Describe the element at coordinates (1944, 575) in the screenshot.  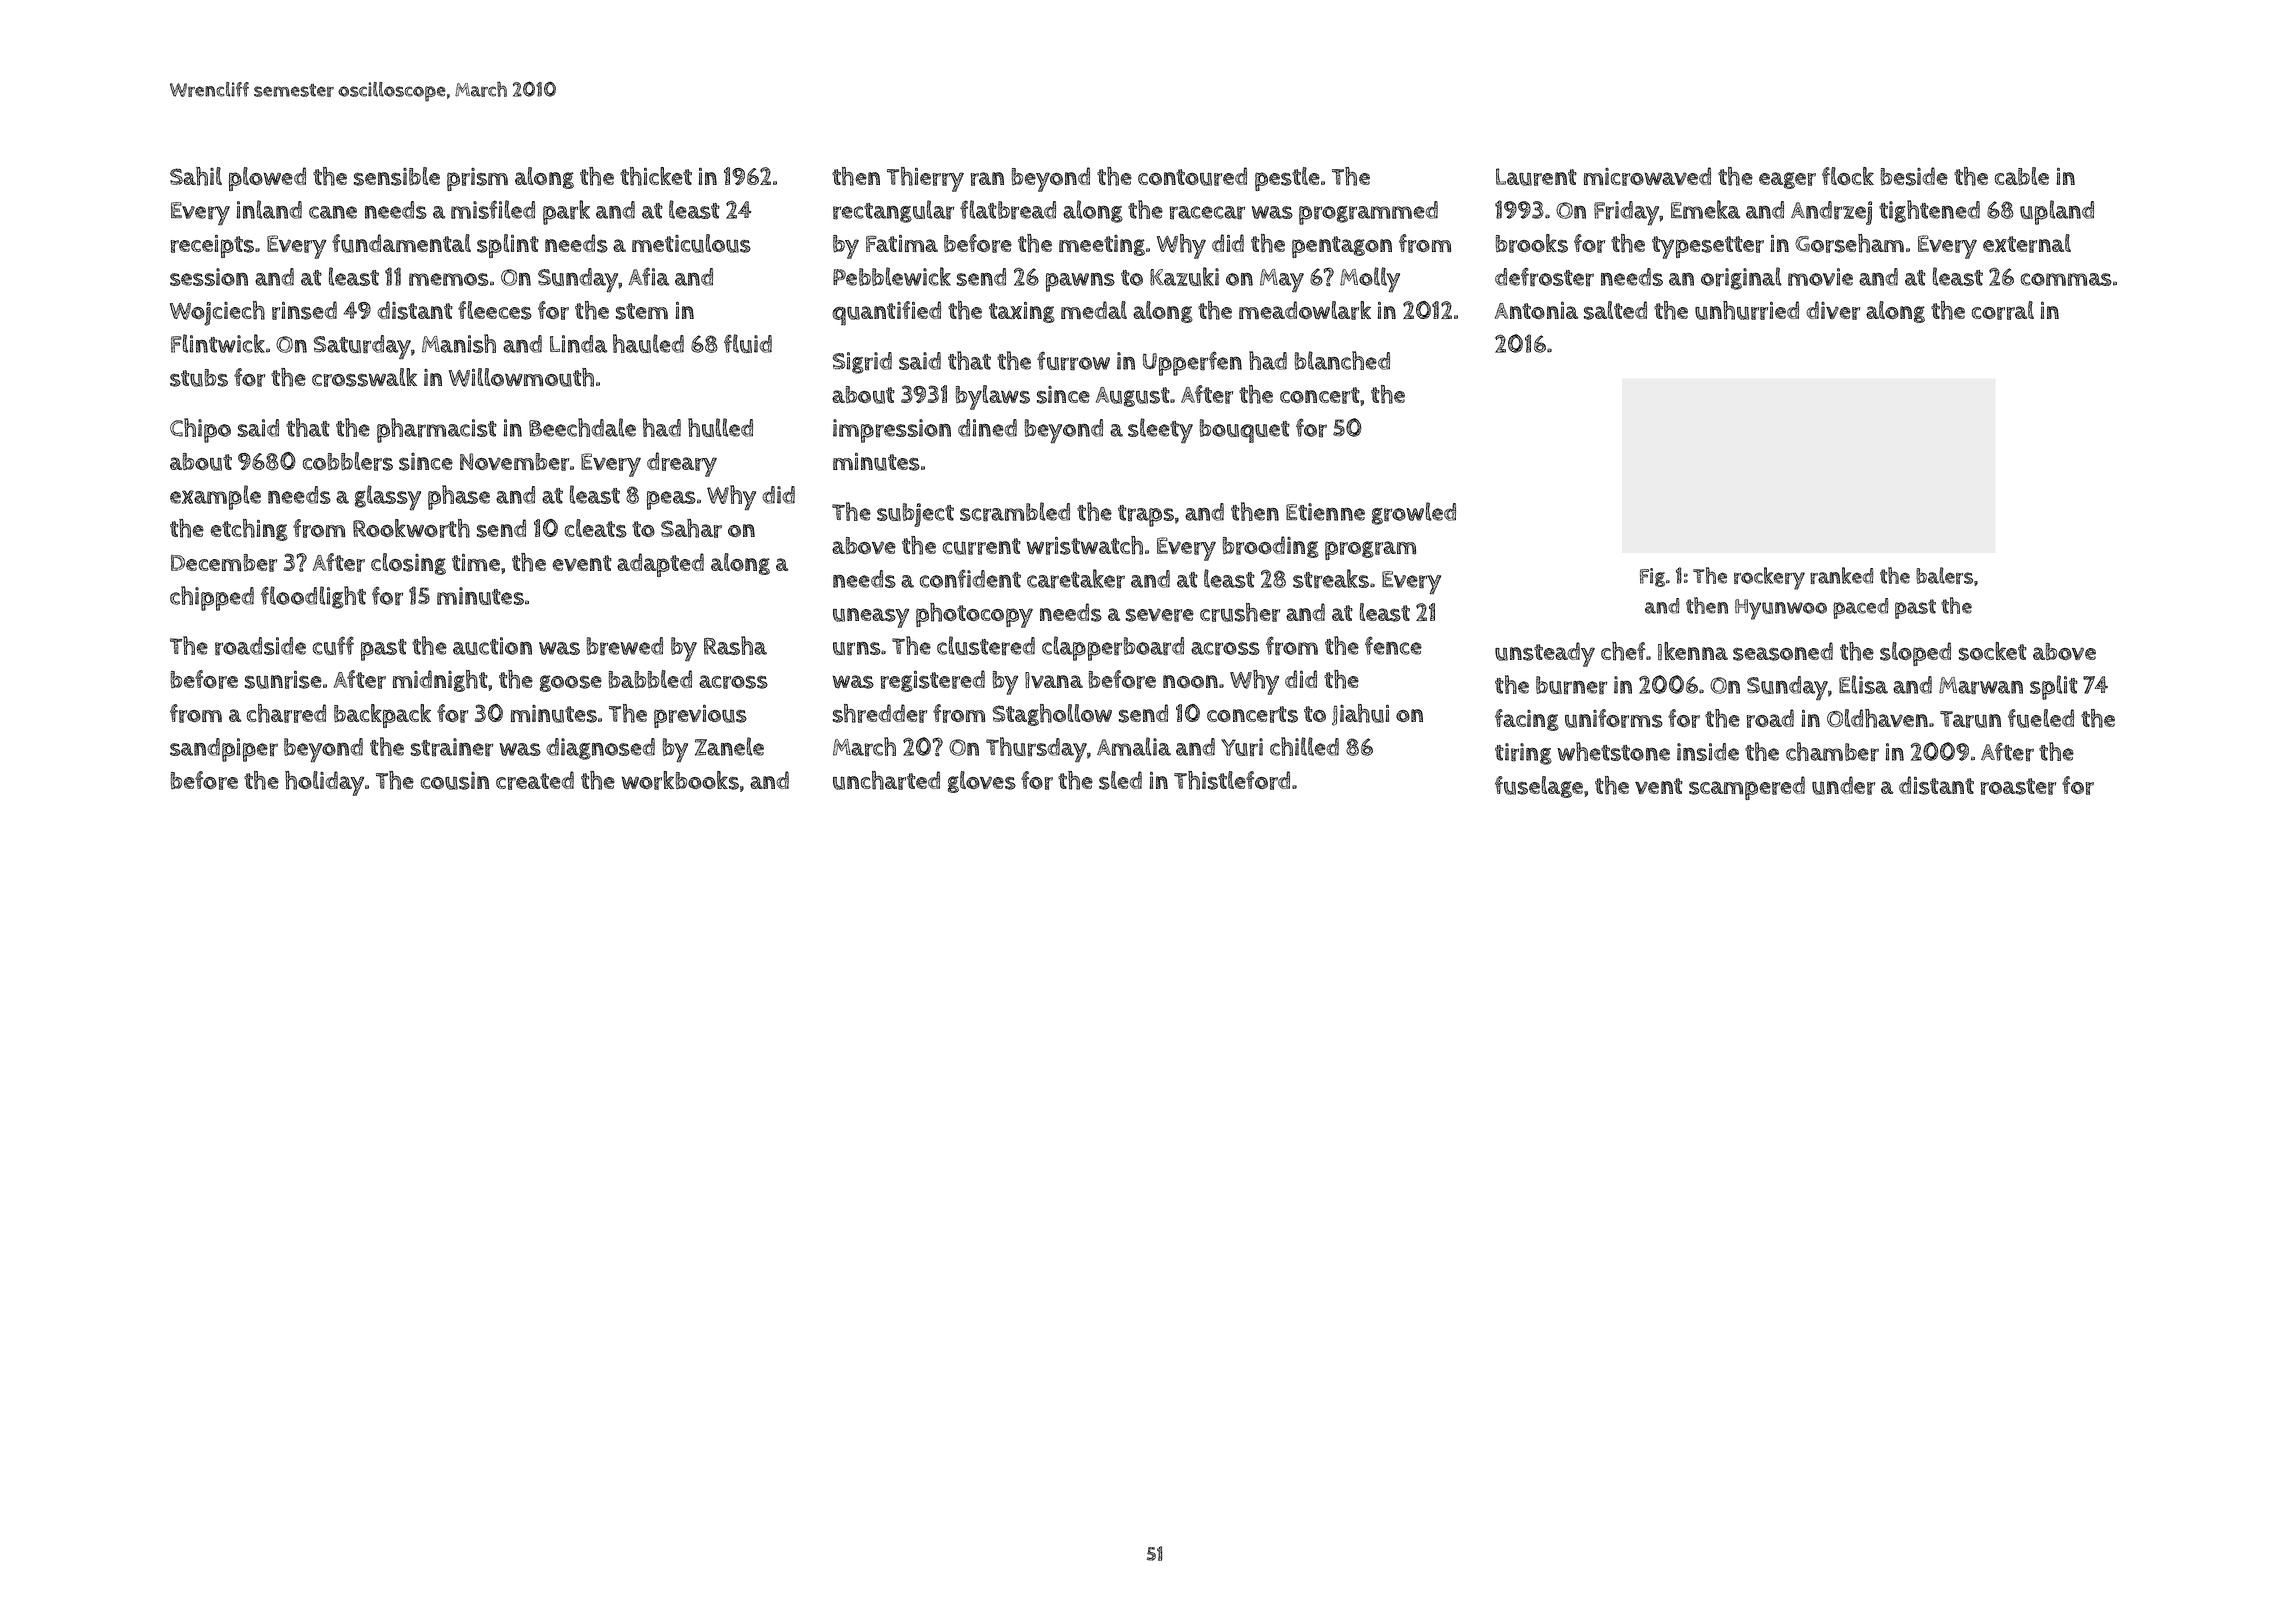
I see `balers` at that location.
